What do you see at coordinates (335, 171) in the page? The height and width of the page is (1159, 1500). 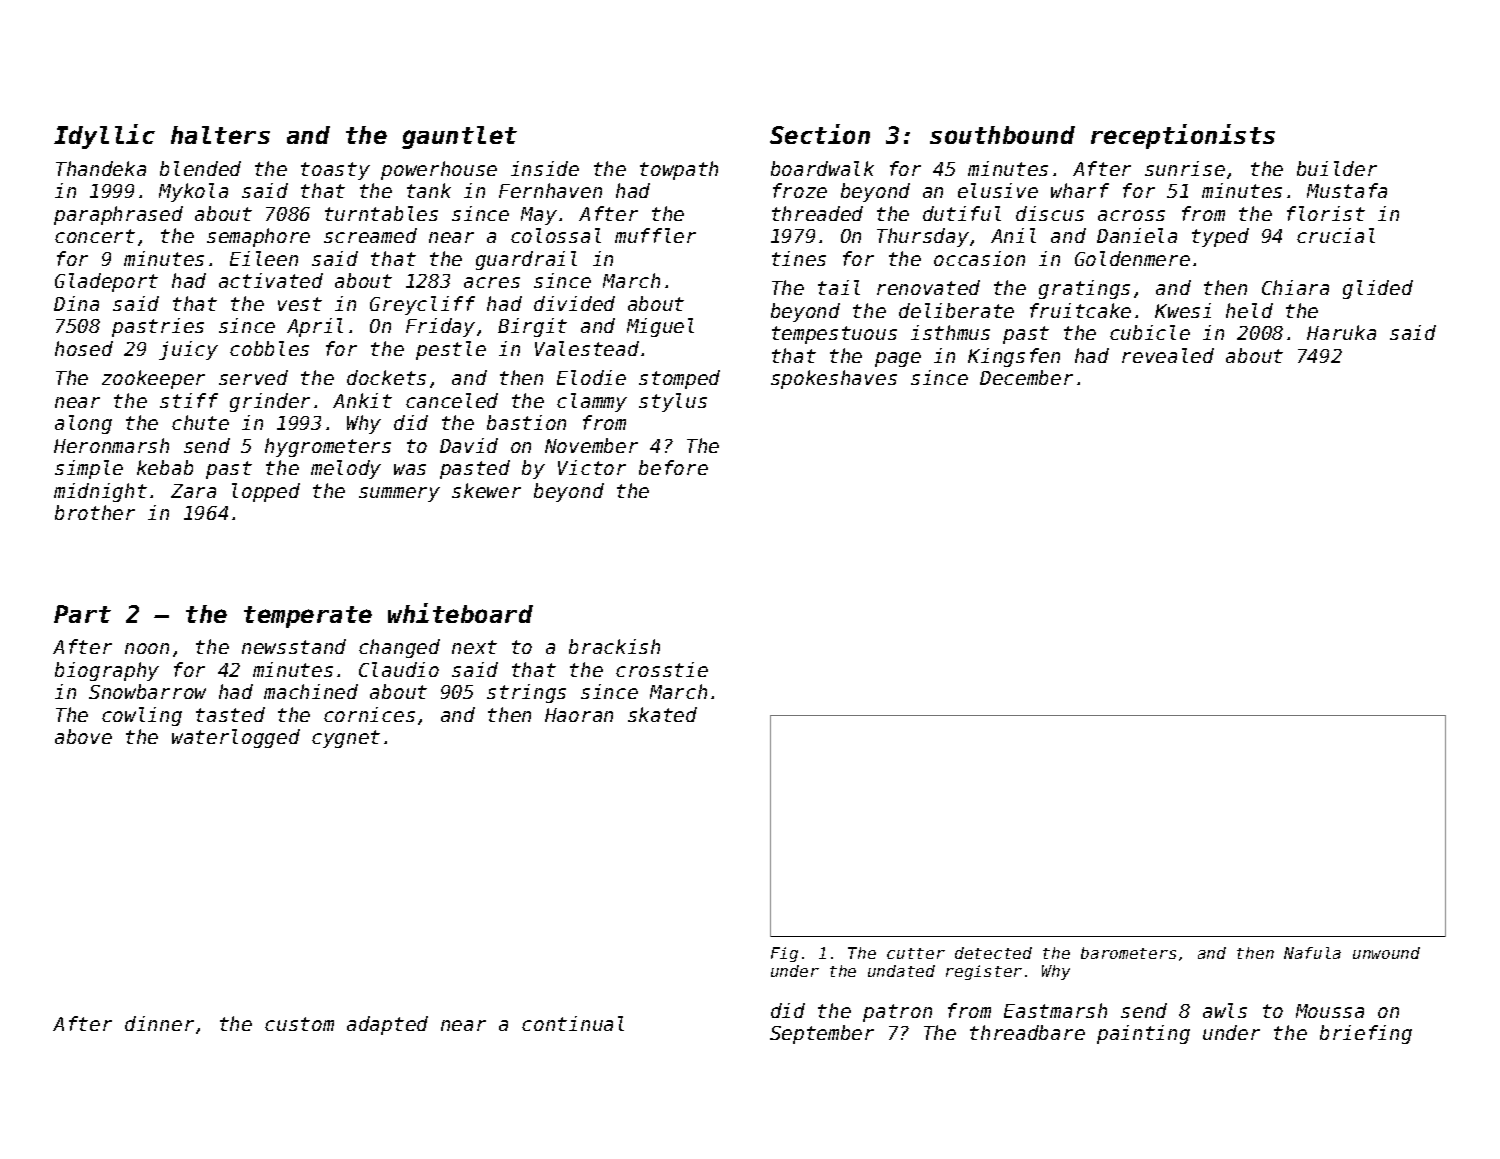 I see `toasty` at bounding box center [335, 171].
